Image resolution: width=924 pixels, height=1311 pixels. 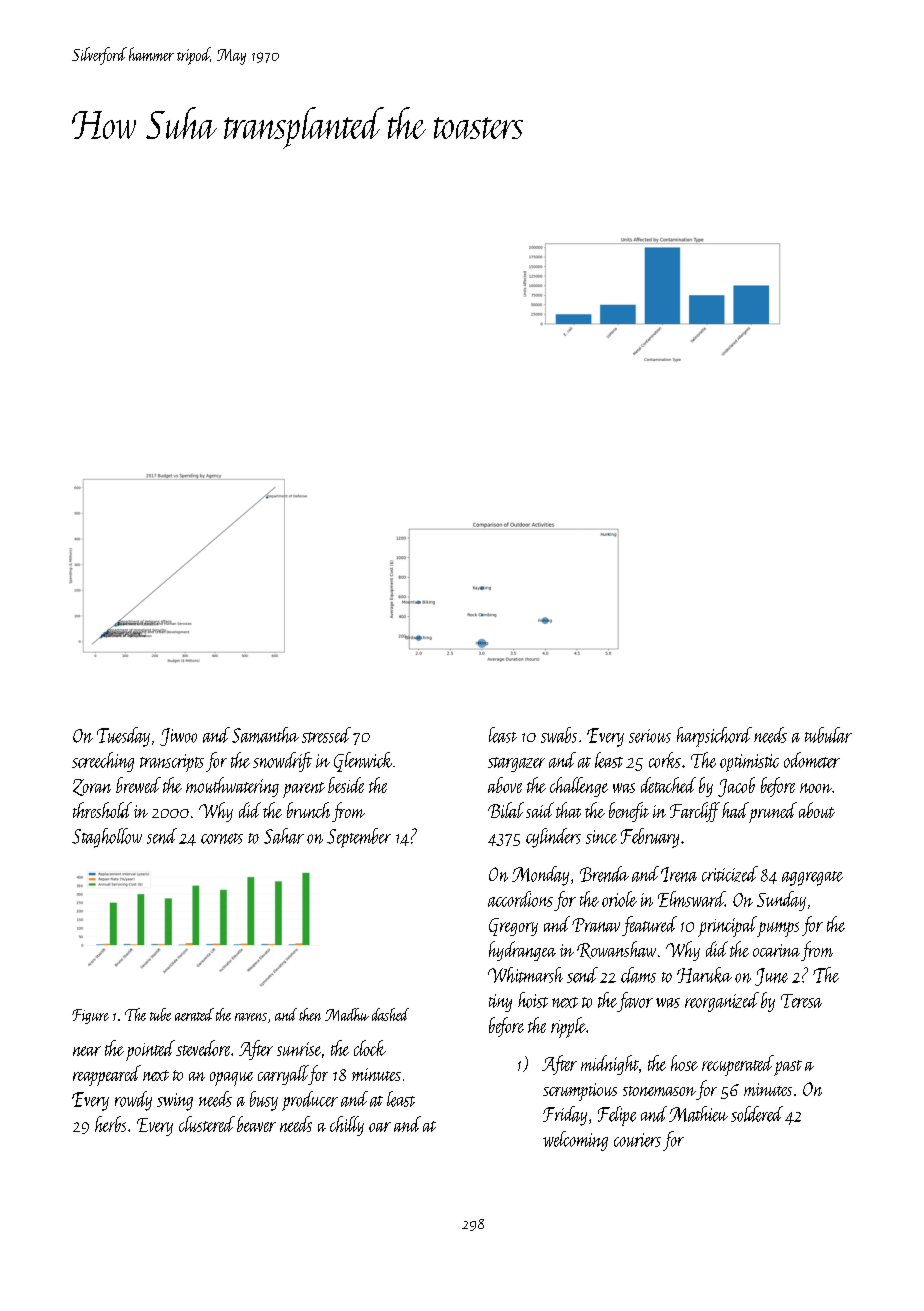 I want to click on Samantha, so click(x=265, y=735).
